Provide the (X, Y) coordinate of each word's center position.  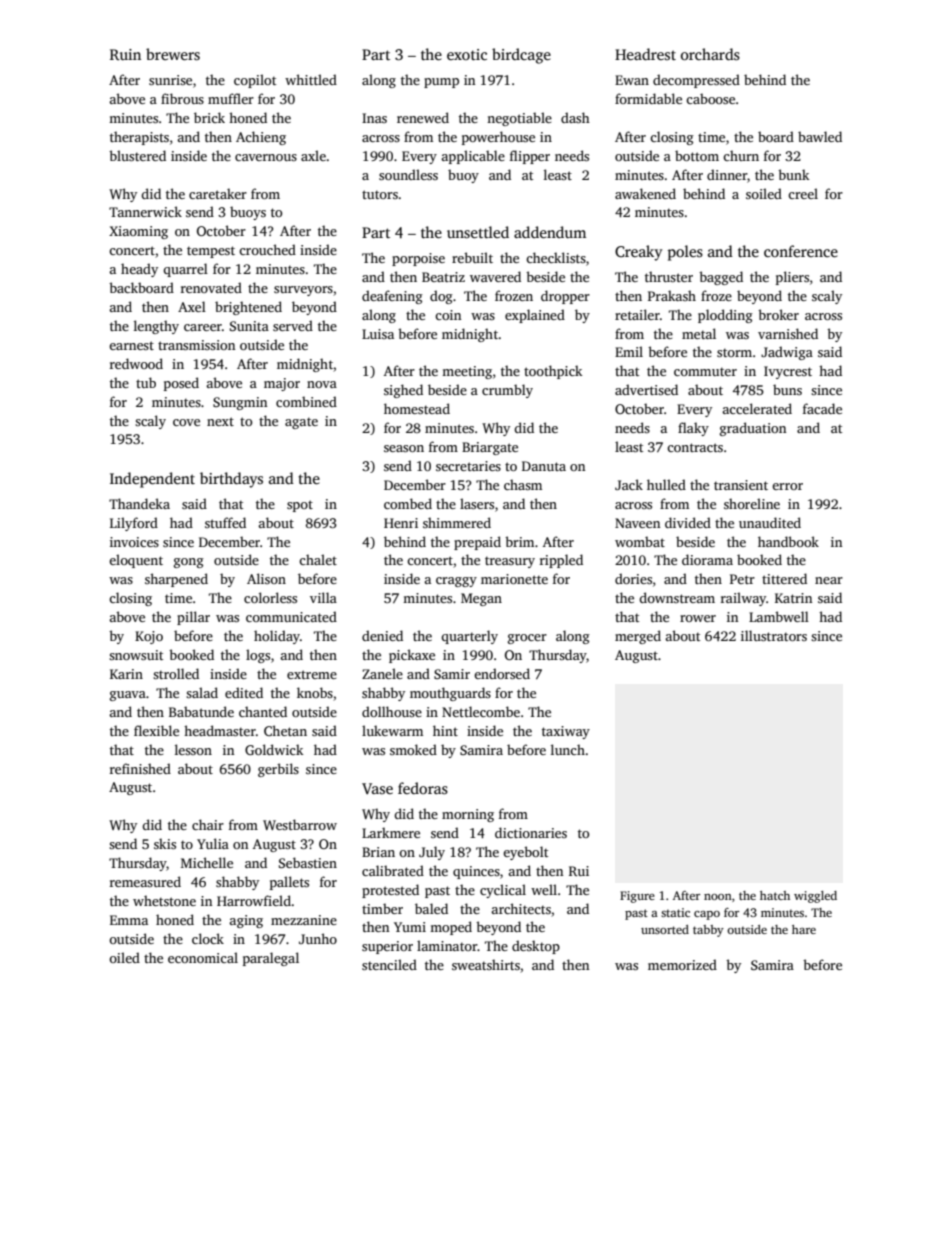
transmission (196, 345)
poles (685, 253)
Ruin (125, 54)
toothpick (553, 372)
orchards (710, 54)
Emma (129, 920)
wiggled (815, 897)
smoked (413, 749)
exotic (467, 54)
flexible (156, 730)
